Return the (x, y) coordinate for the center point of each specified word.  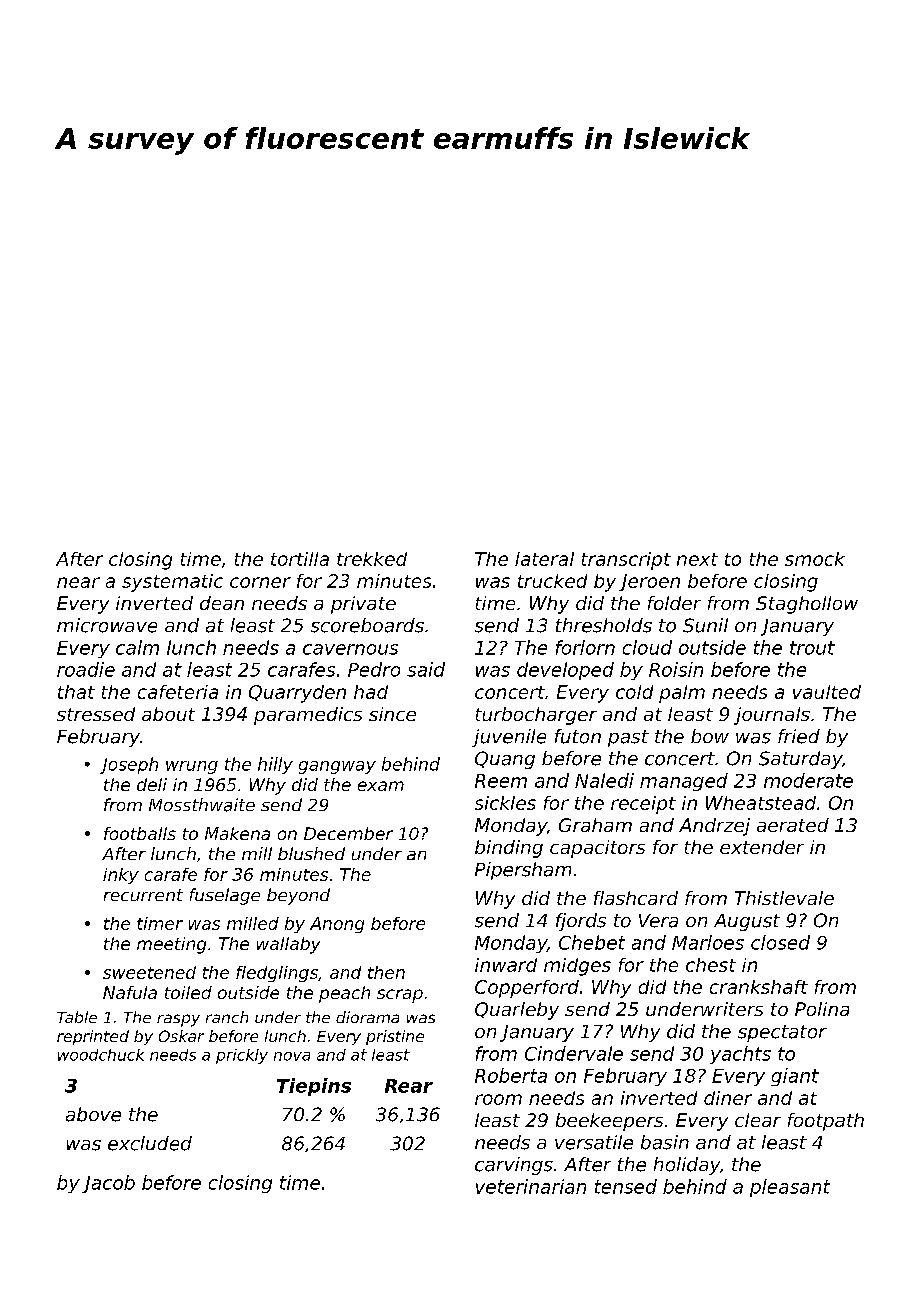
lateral (544, 559)
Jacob (108, 1184)
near (78, 582)
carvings (514, 1166)
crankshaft (759, 987)
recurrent (143, 895)
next (697, 559)
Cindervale (574, 1053)
